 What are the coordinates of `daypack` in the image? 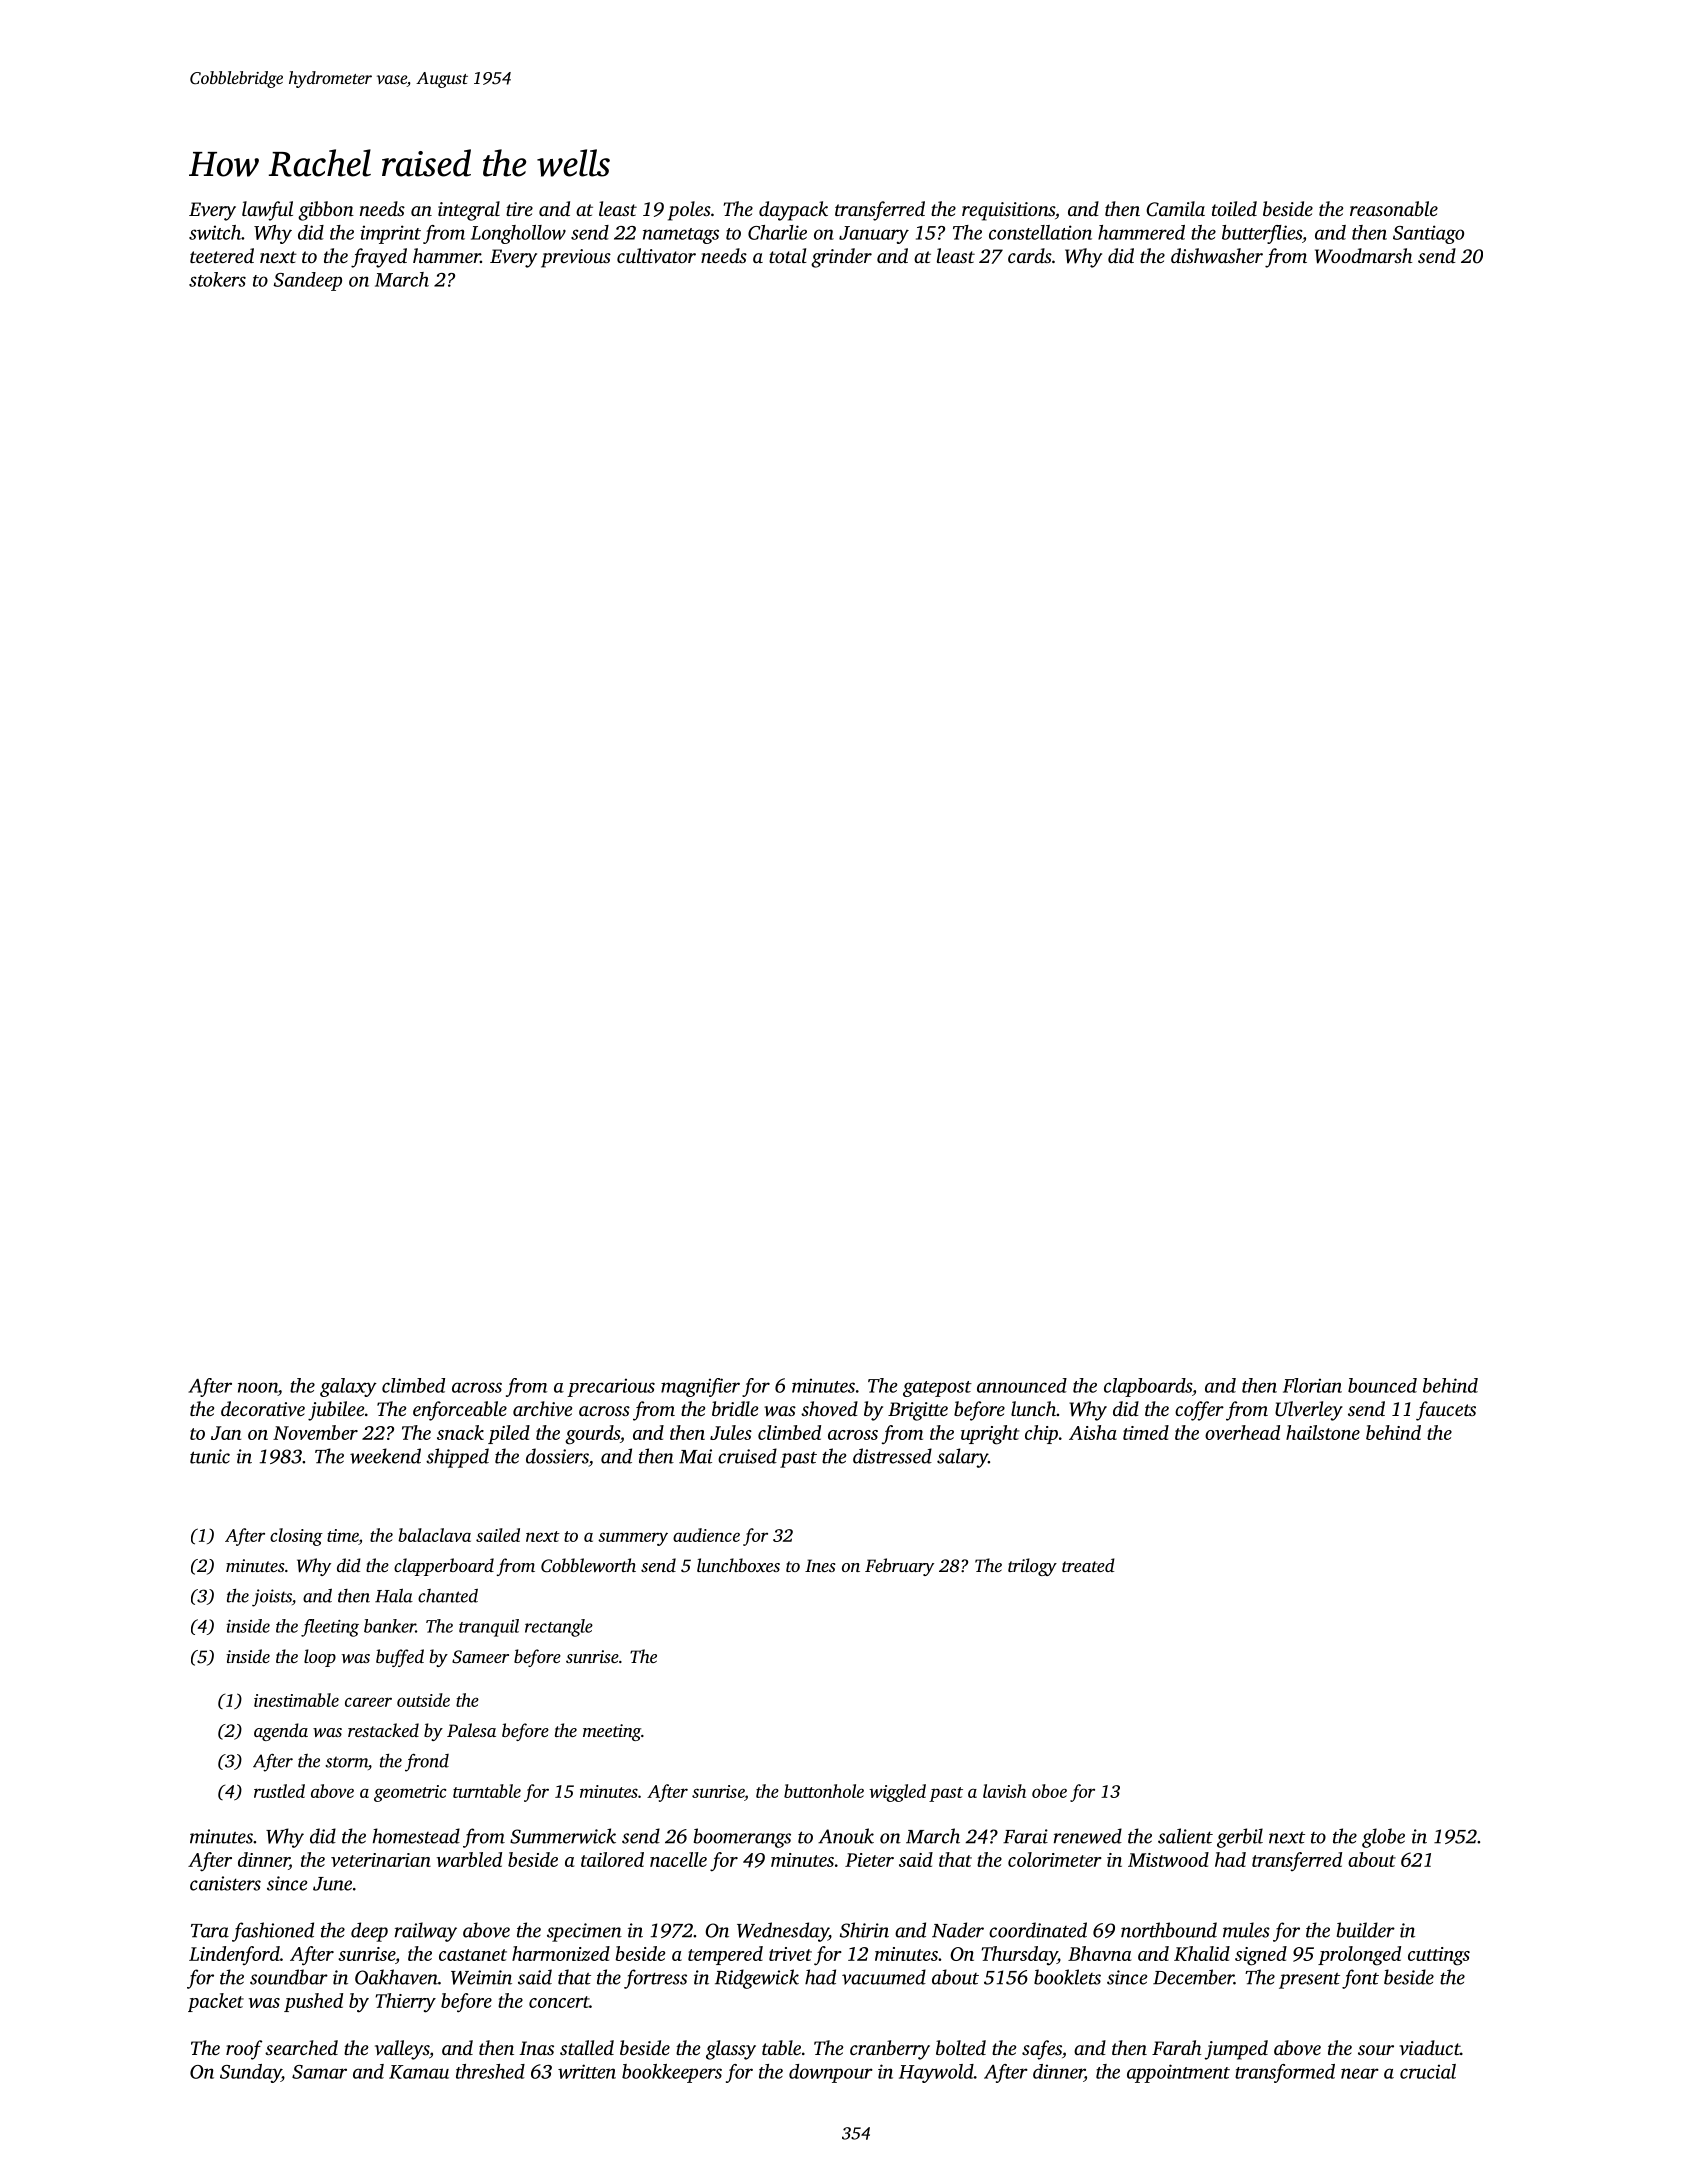 It's located at (793, 211).
